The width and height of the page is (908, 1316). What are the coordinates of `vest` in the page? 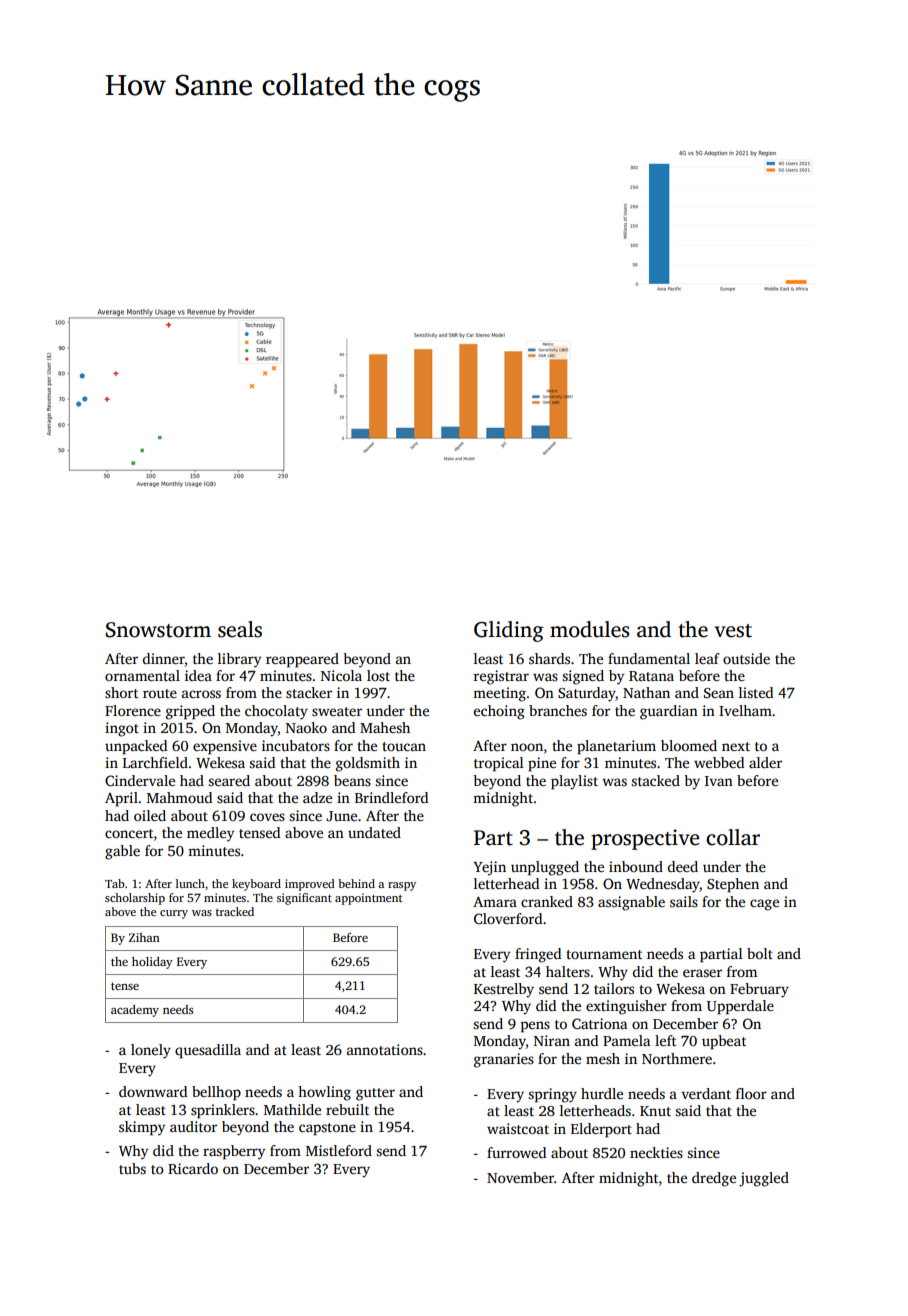 It's located at (733, 631).
